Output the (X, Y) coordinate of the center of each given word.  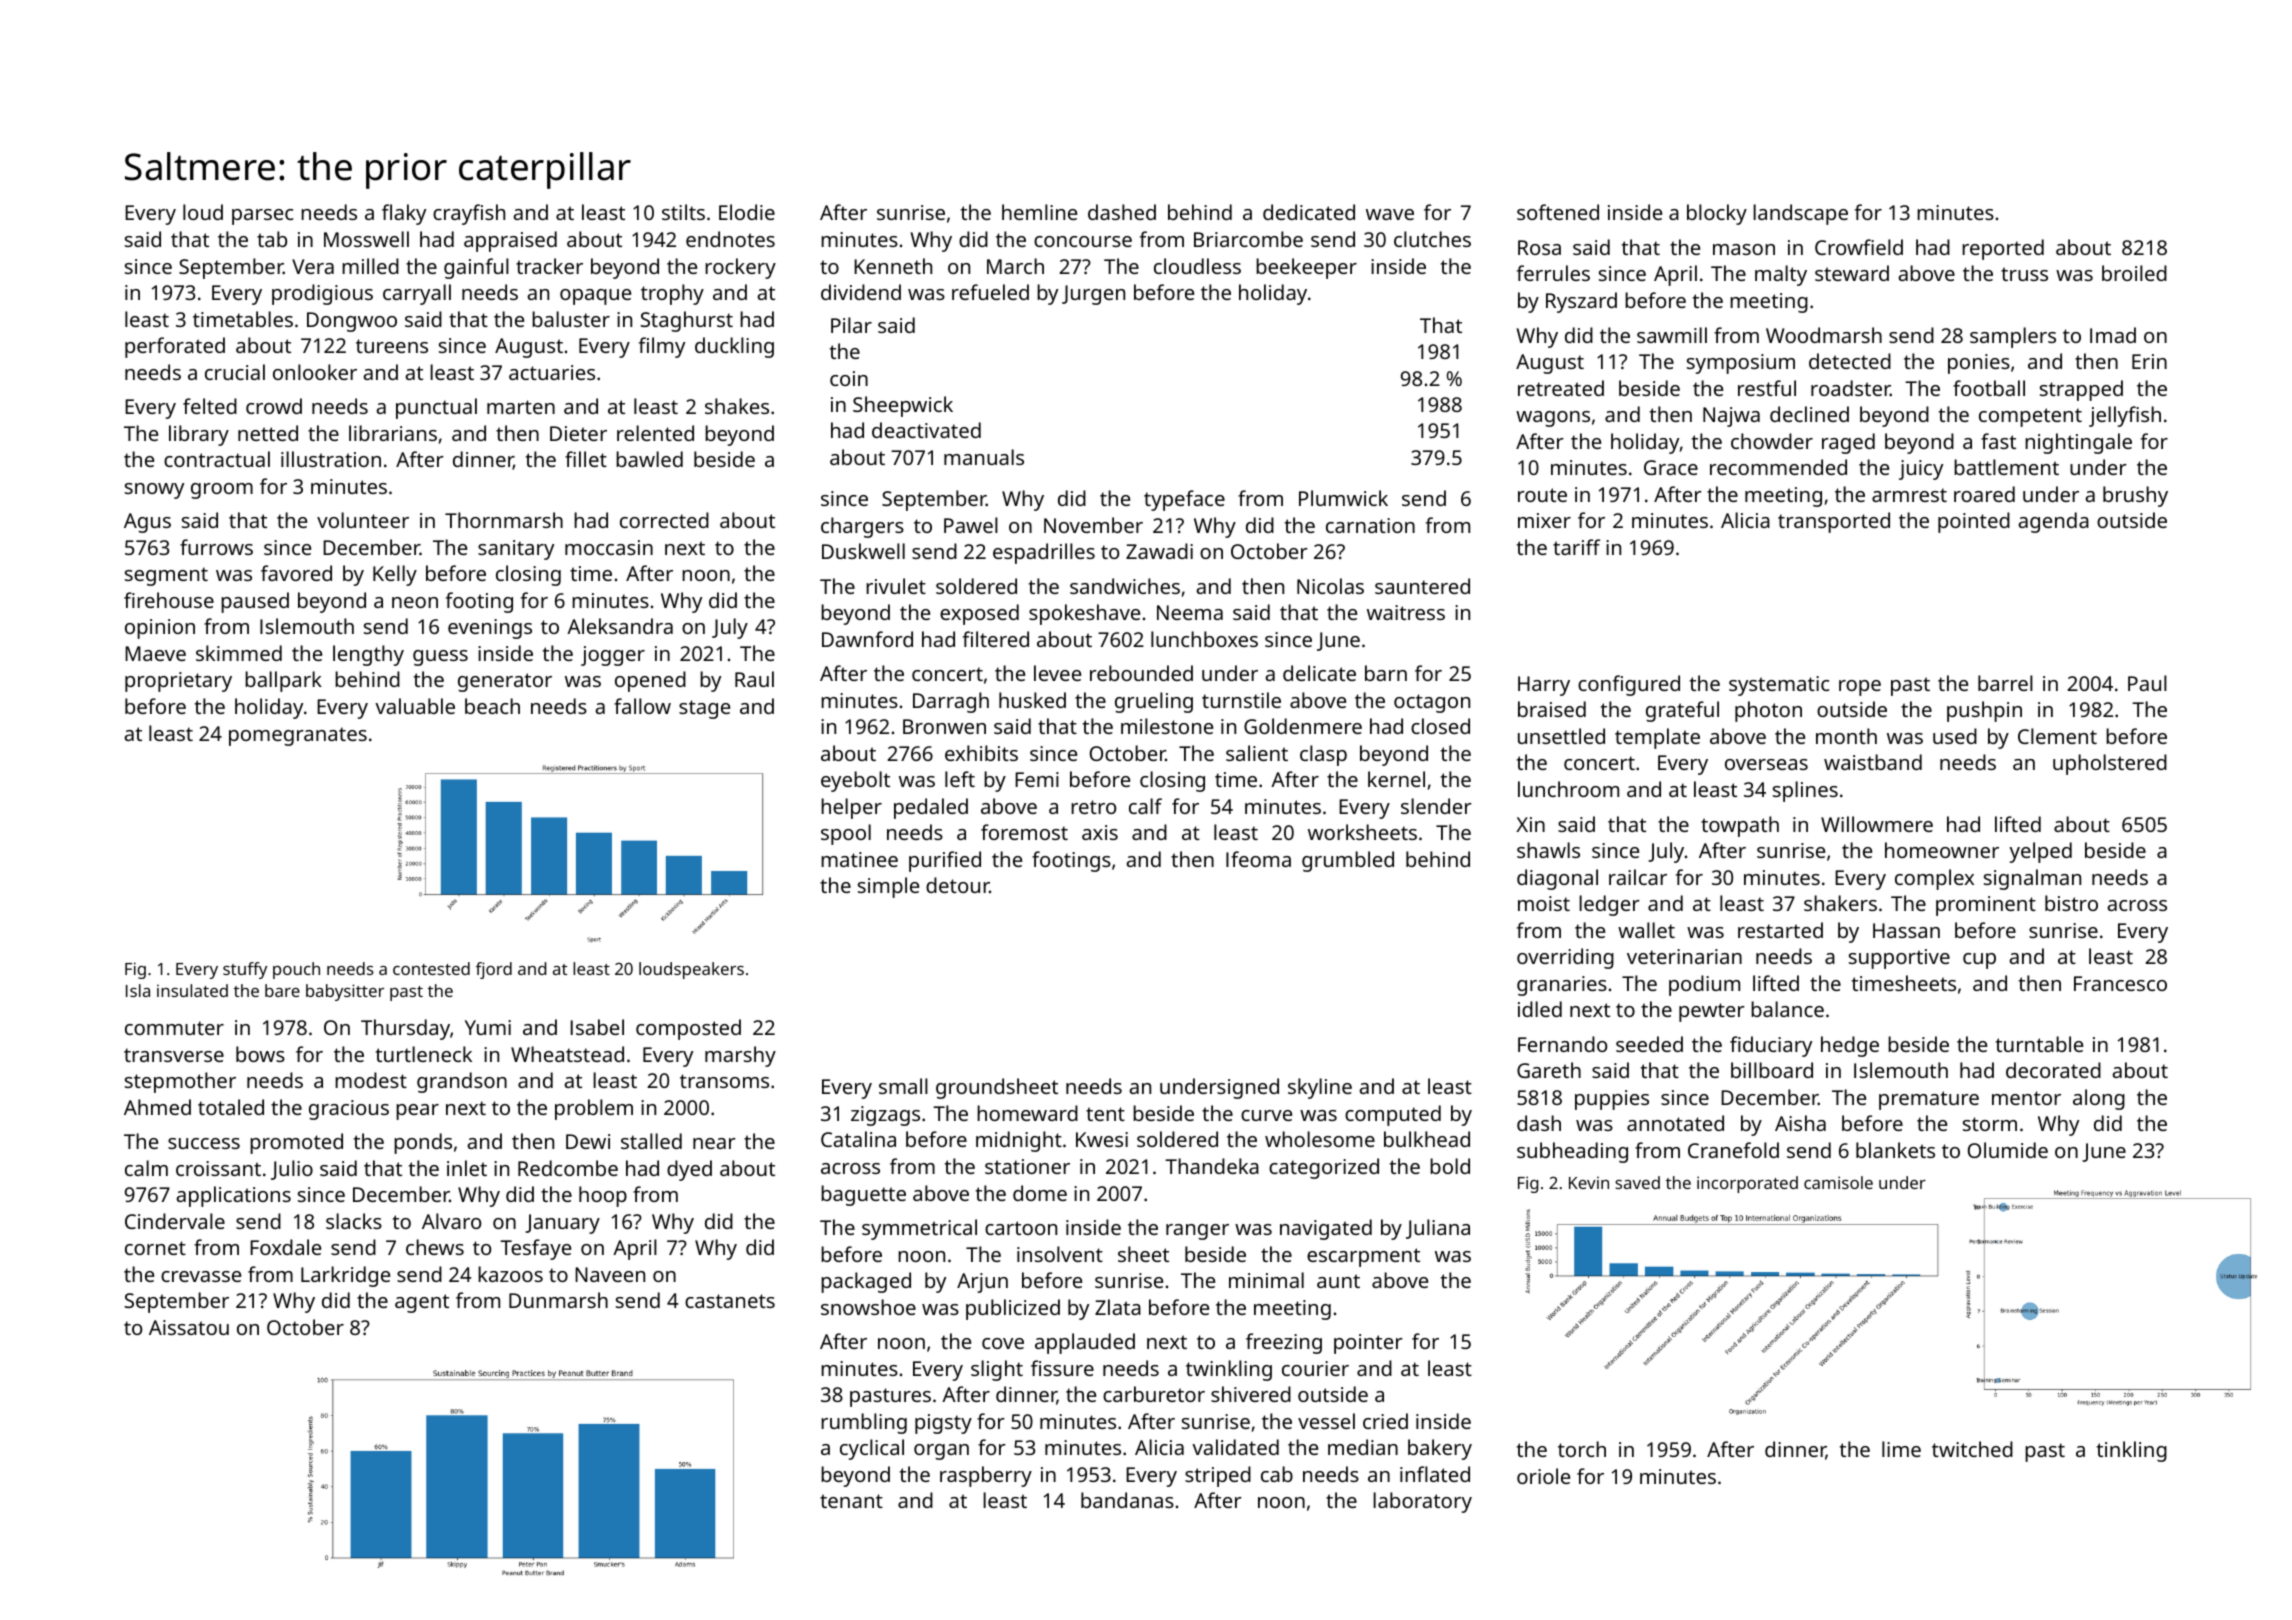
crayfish (469, 214)
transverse (174, 1055)
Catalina (858, 1139)
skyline (1320, 1088)
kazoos (510, 1274)
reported (2003, 249)
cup (1979, 961)
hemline (1039, 212)
